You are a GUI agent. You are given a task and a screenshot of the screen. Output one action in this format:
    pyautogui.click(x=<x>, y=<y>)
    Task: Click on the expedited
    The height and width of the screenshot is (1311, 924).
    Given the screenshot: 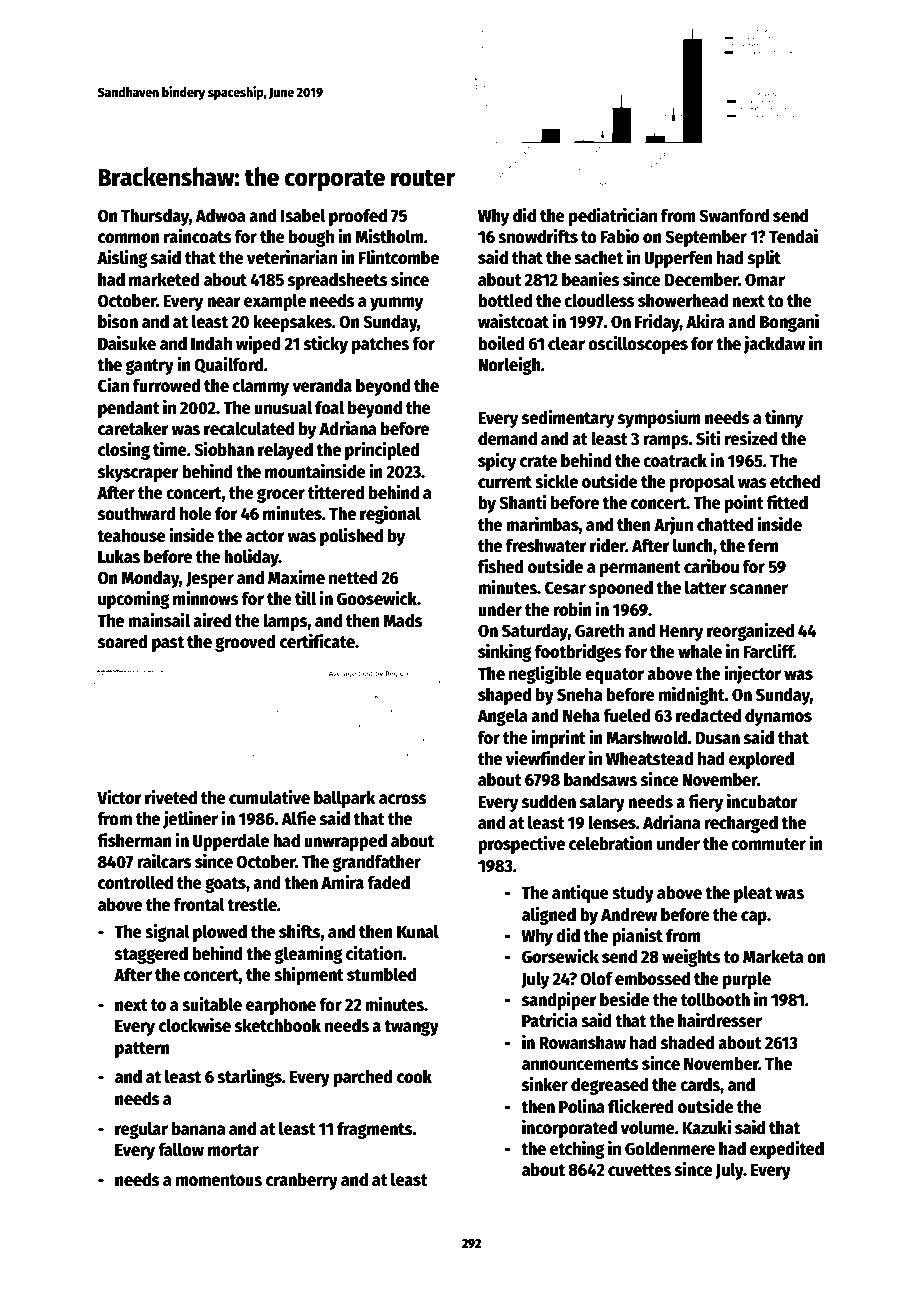 What is the action you would take?
    pyautogui.click(x=787, y=1149)
